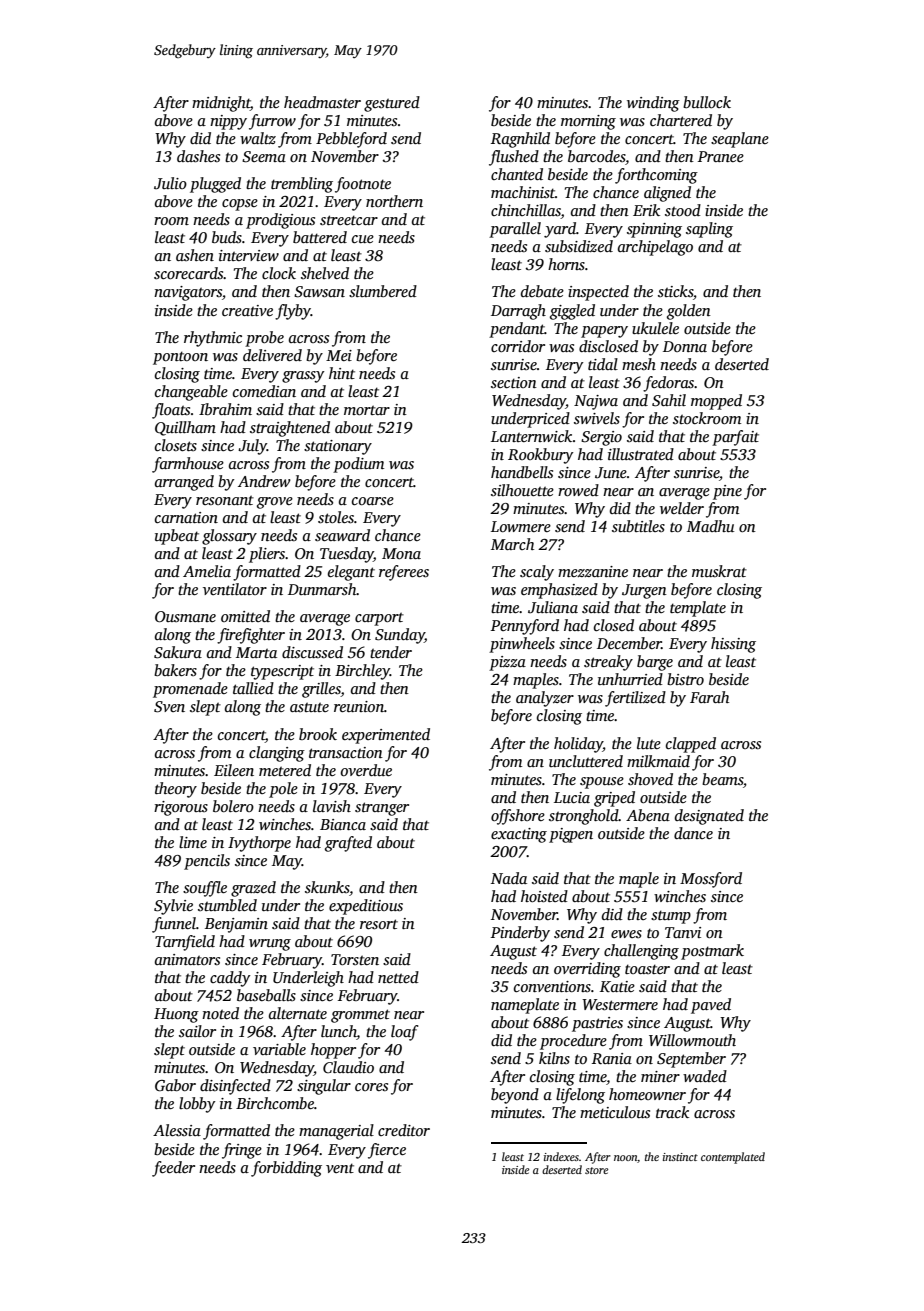 The image size is (924, 1311). What do you see at coordinates (264, 391) in the document?
I see `comedian` at bounding box center [264, 391].
